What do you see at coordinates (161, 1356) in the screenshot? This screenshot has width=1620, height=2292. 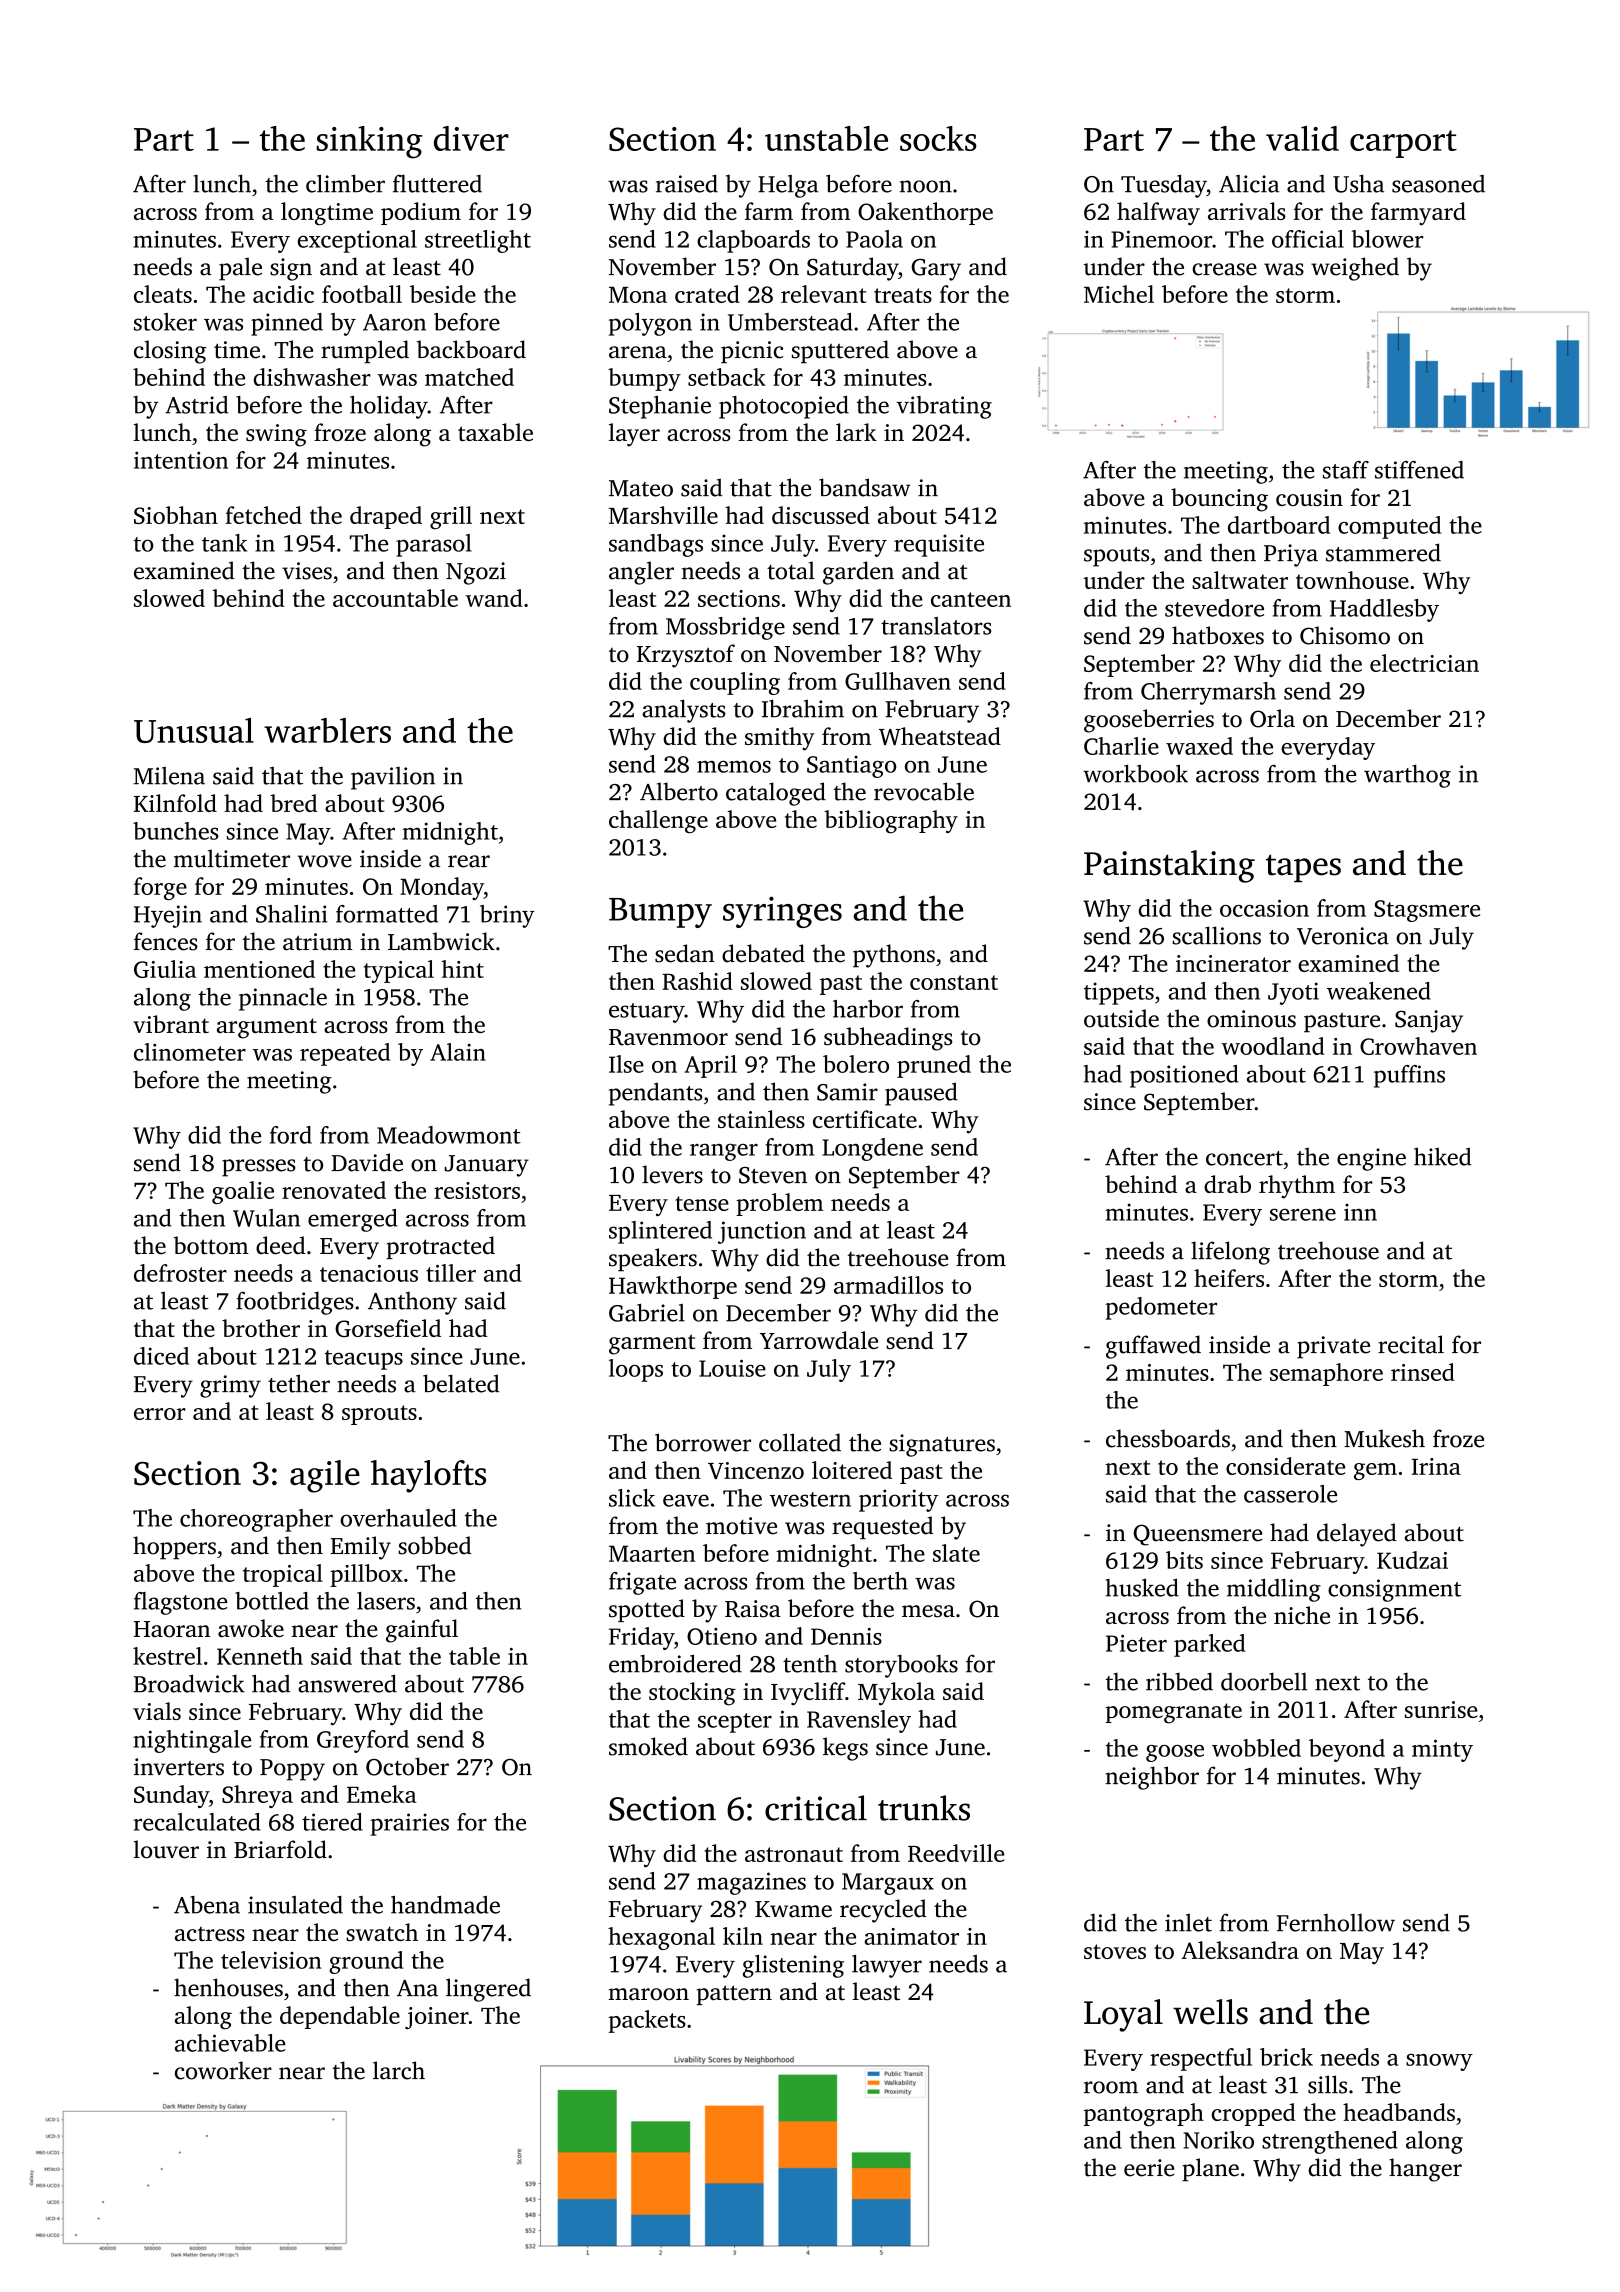 I see `diced` at bounding box center [161, 1356].
